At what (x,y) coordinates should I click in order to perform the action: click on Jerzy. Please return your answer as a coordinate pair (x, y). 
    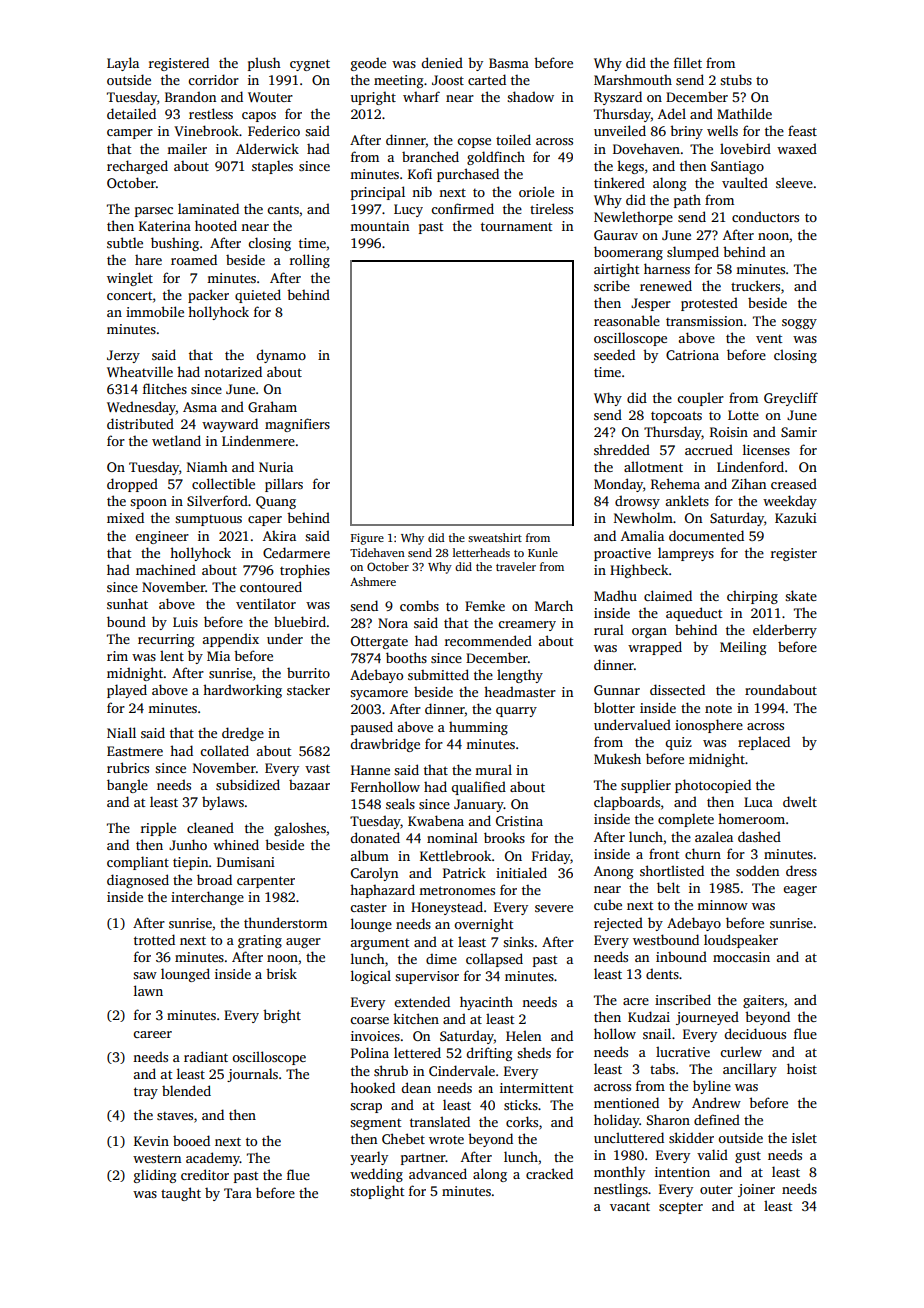
    Looking at the image, I should click on (123, 356).
